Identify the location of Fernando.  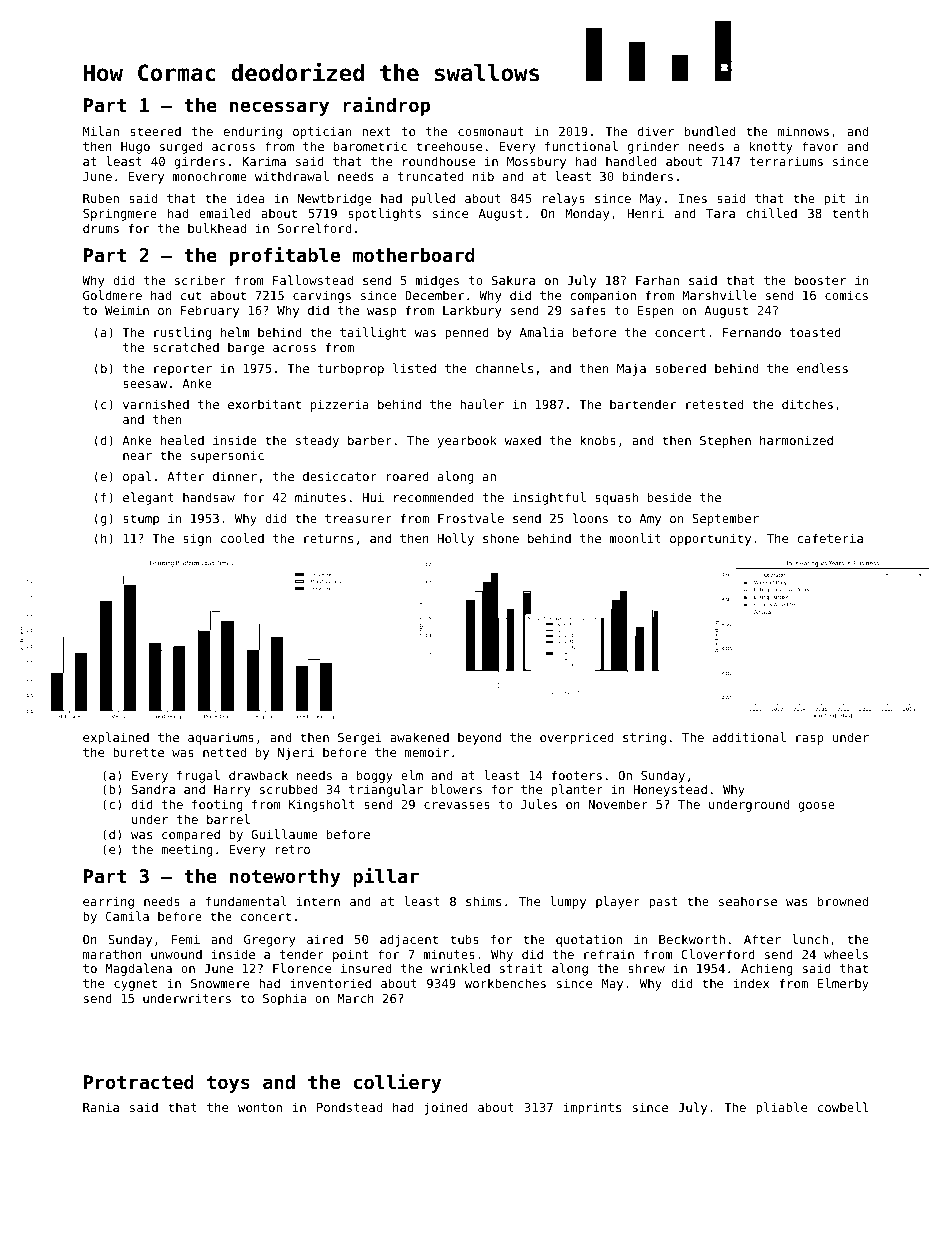
(752, 332).
